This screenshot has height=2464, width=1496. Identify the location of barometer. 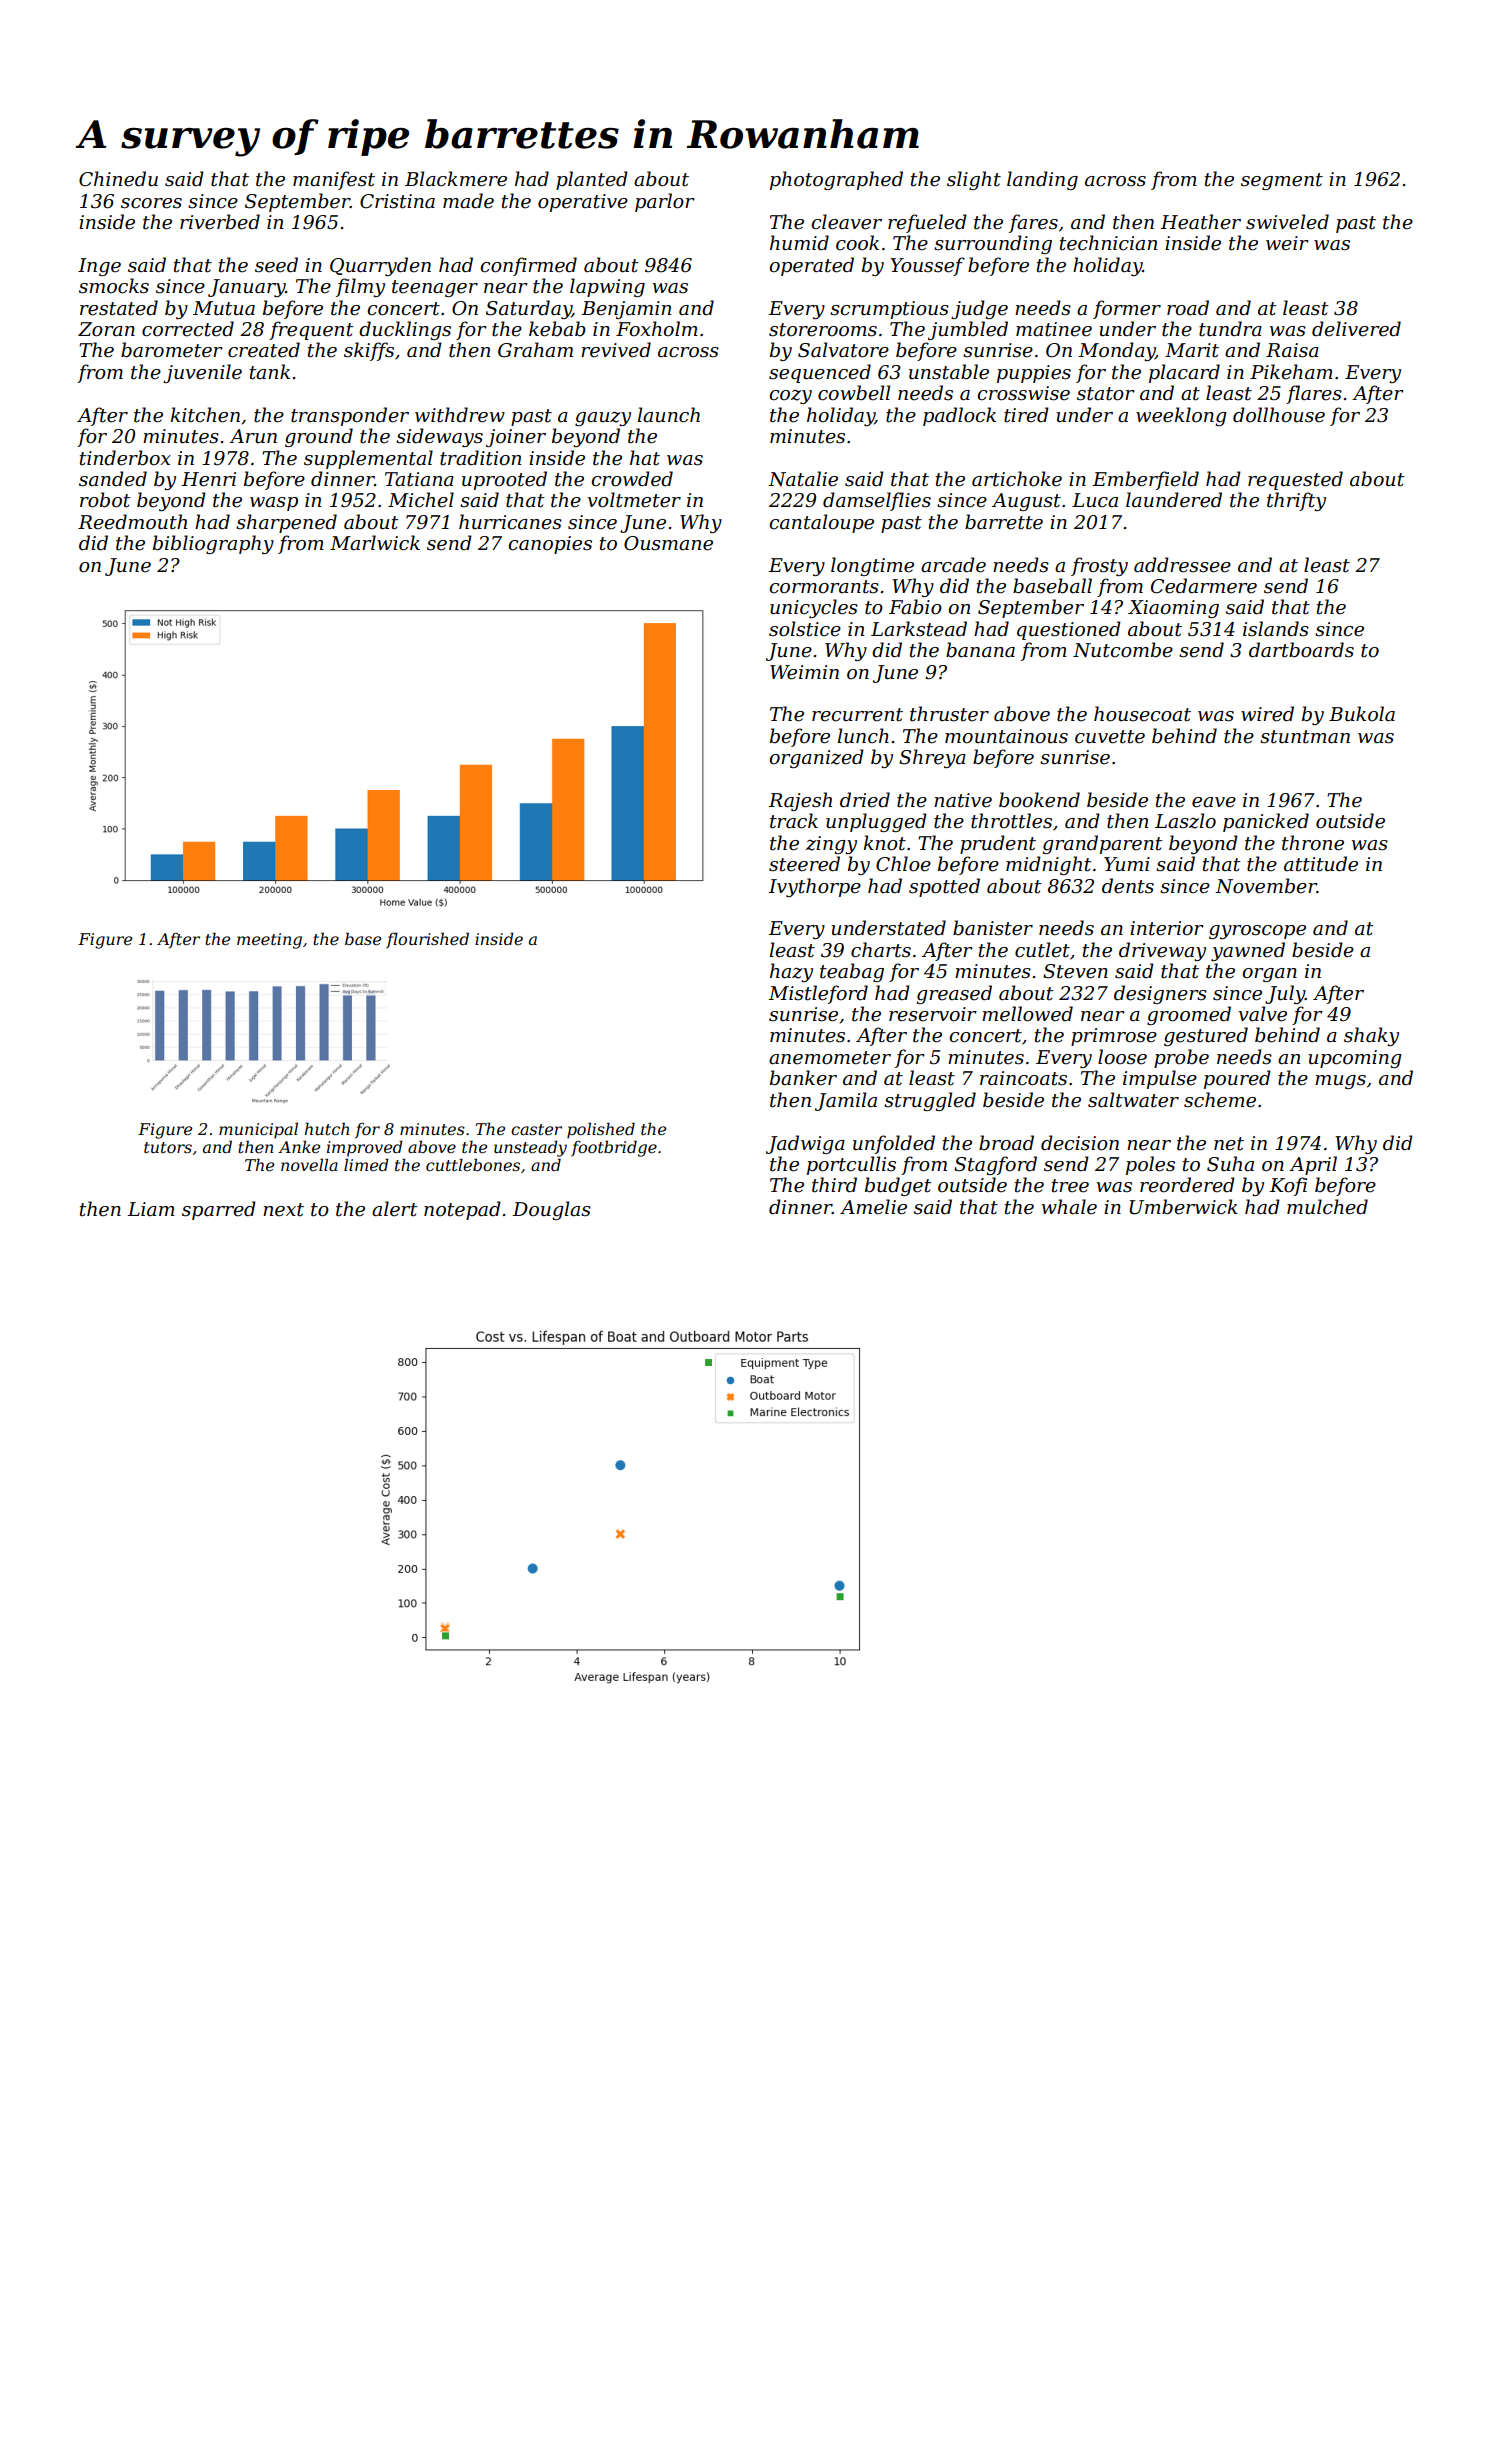
(172, 350).
